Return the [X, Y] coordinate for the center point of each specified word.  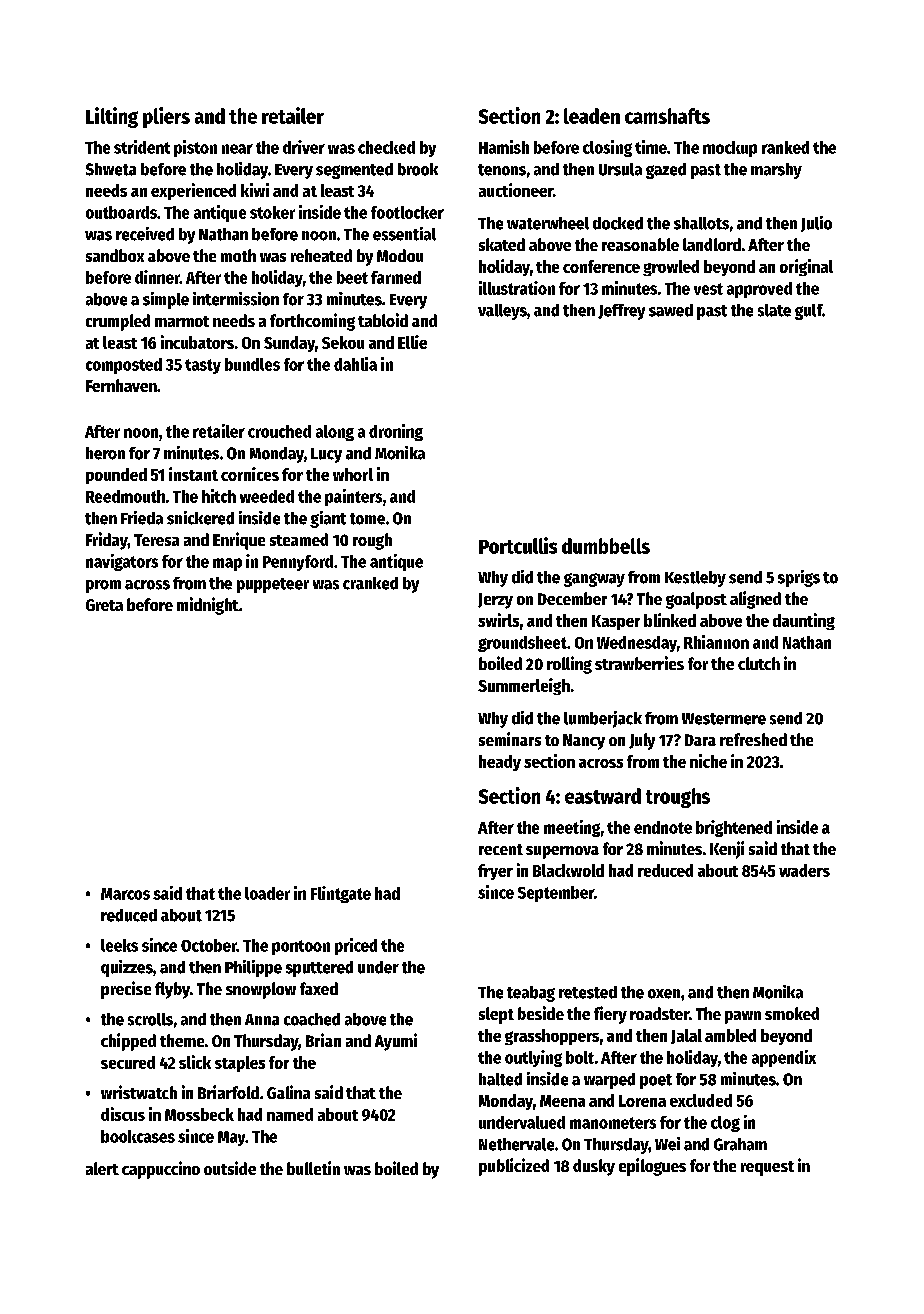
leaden [592, 116]
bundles [252, 364]
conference [601, 266]
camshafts [667, 116]
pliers [166, 117]
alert [102, 1168]
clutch [759, 663]
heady [500, 763]
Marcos [125, 894]
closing [607, 148]
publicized [514, 1167]
